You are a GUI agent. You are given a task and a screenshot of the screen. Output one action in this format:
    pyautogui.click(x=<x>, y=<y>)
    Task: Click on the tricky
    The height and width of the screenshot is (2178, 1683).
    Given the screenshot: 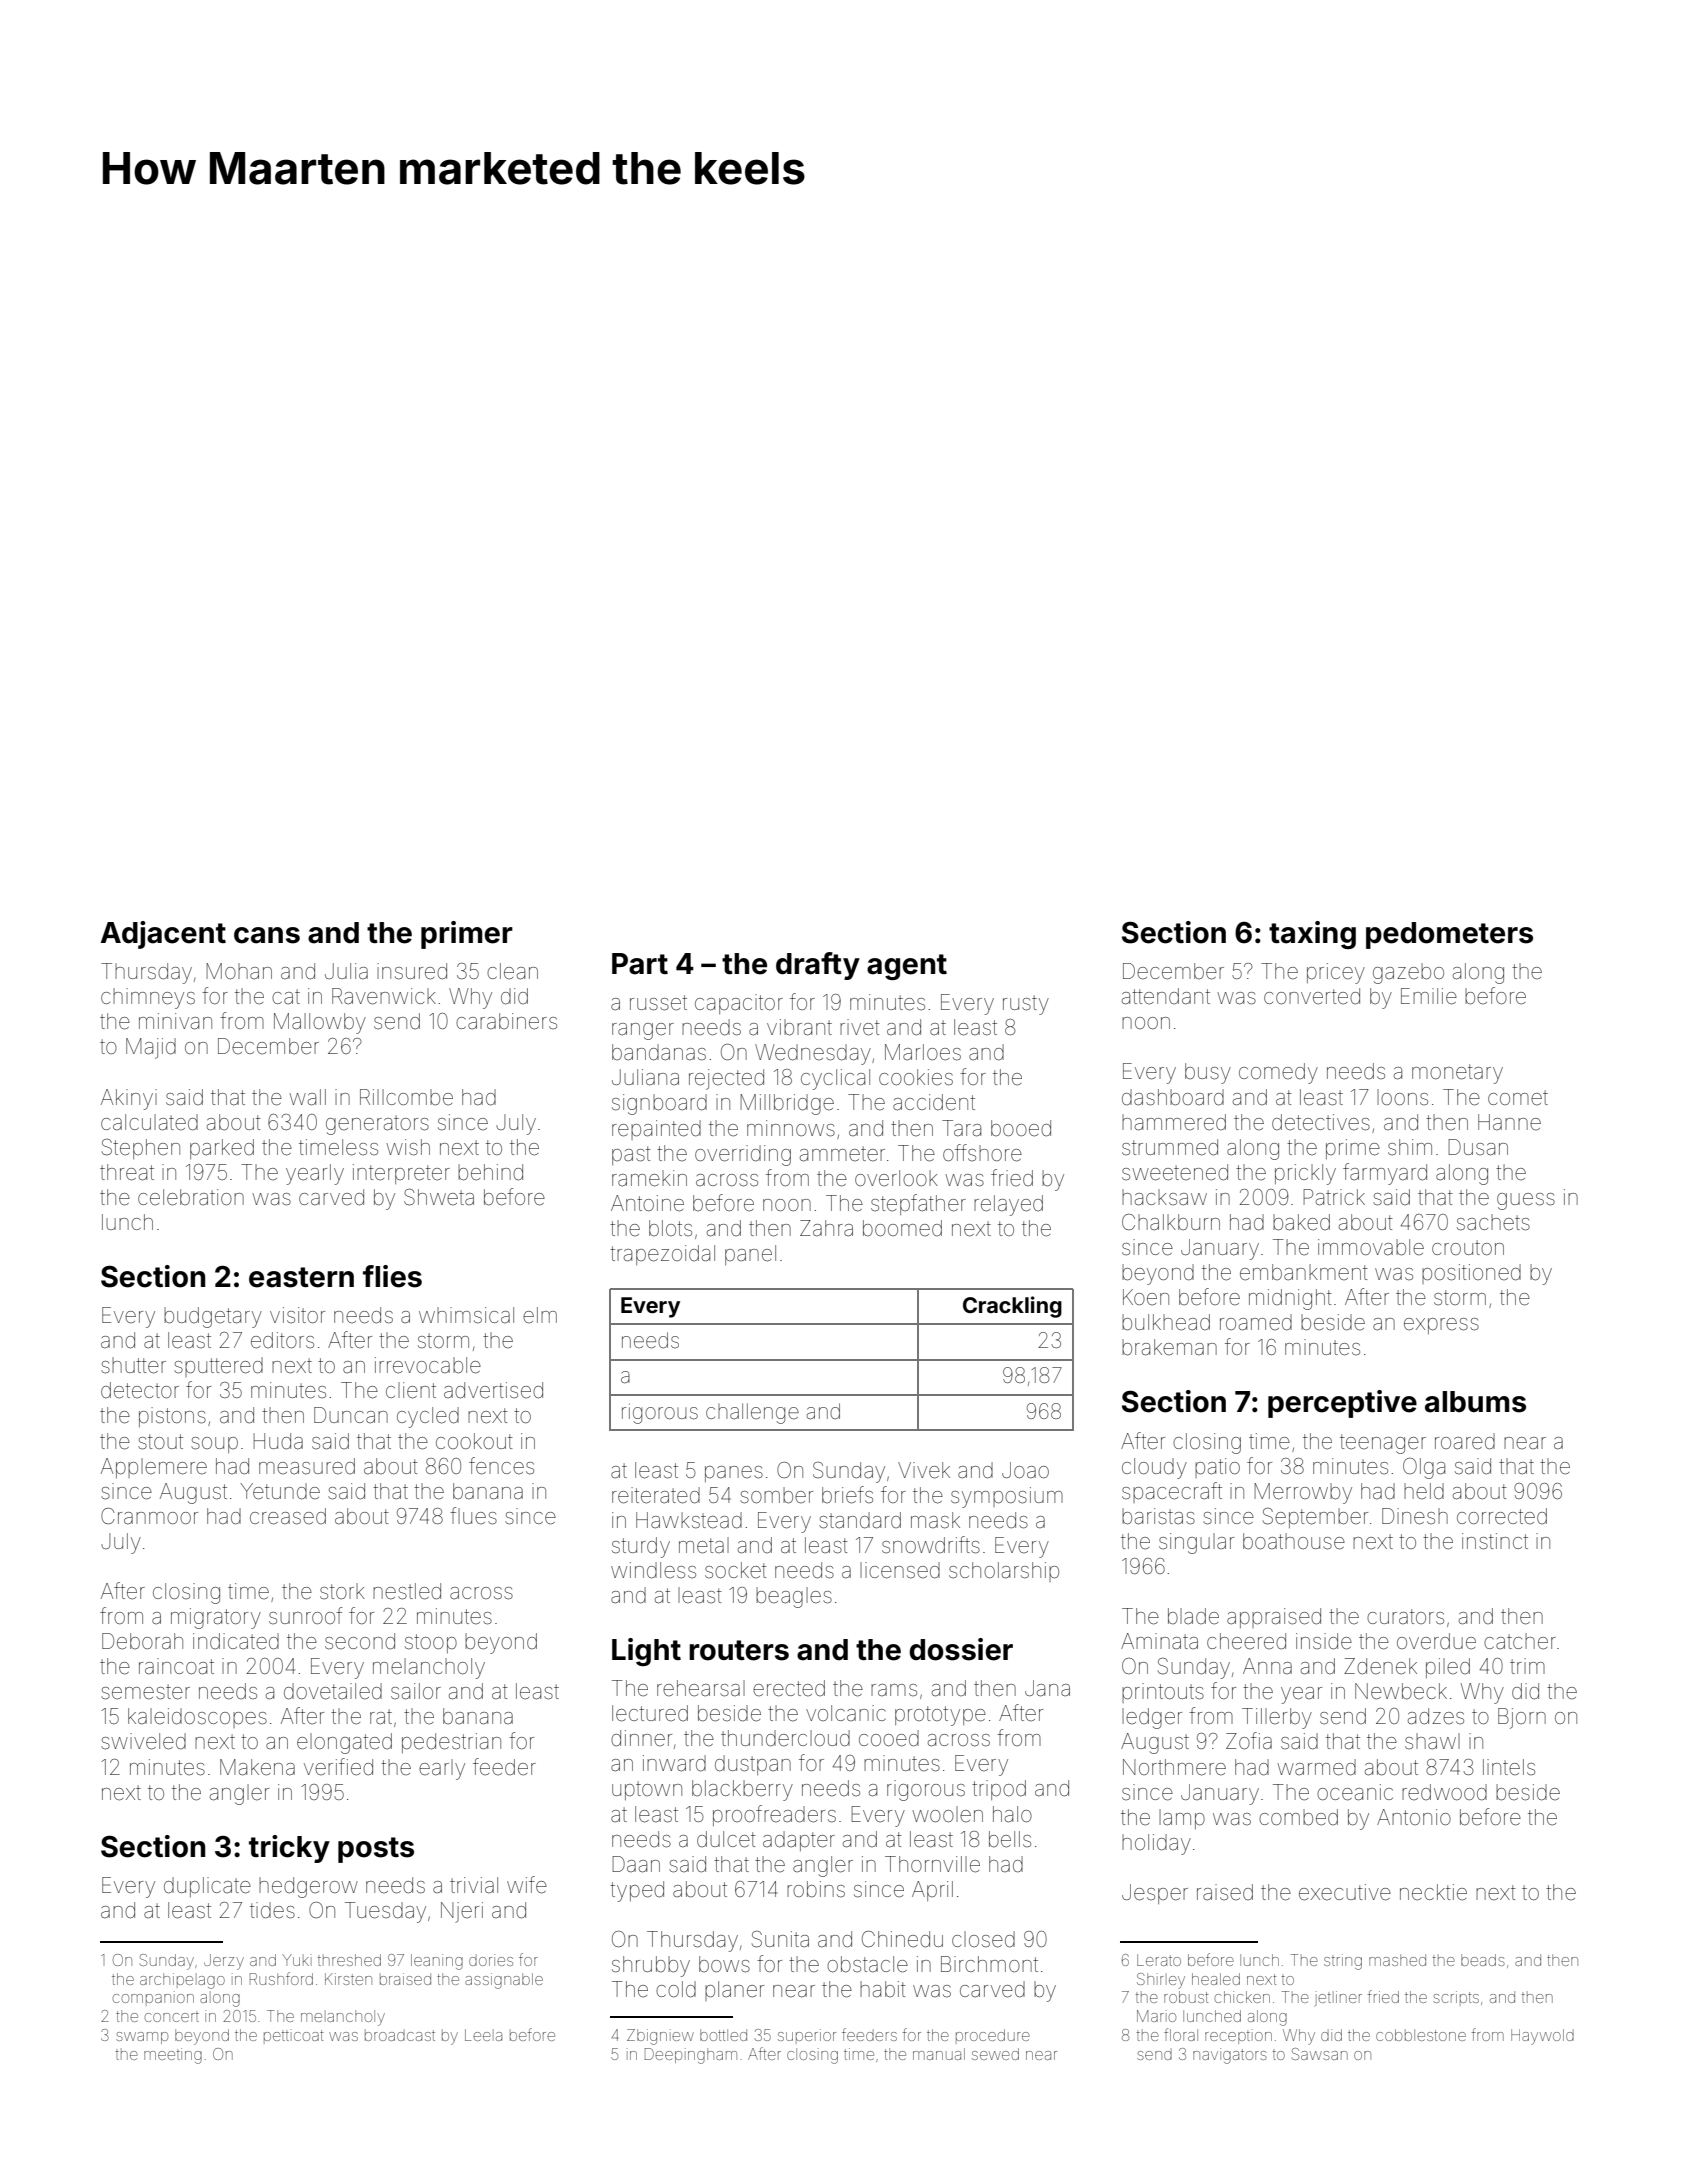 What is the action you would take?
    pyautogui.click(x=289, y=1849)
